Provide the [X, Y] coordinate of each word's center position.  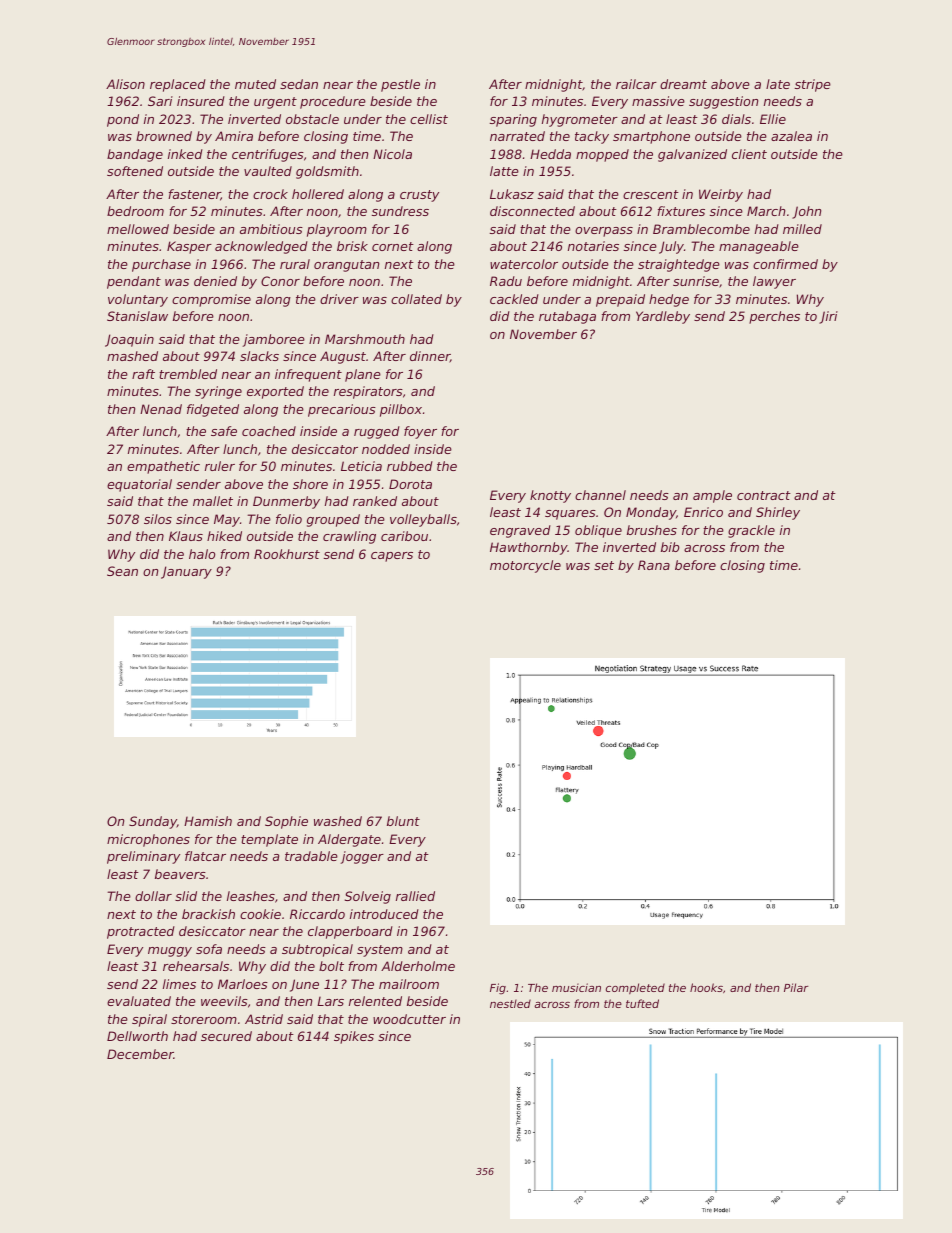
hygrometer [580, 120]
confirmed [785, 264]
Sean [122, 571]
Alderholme [418, 966]
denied [215, 281]
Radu [506, 281]
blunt [403, 821]
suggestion [723, 102]
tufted [642, 1003]
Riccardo [317, 914]
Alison [125, 84]
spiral [149, 1020]
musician [576, 987]
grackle [751, 531]
